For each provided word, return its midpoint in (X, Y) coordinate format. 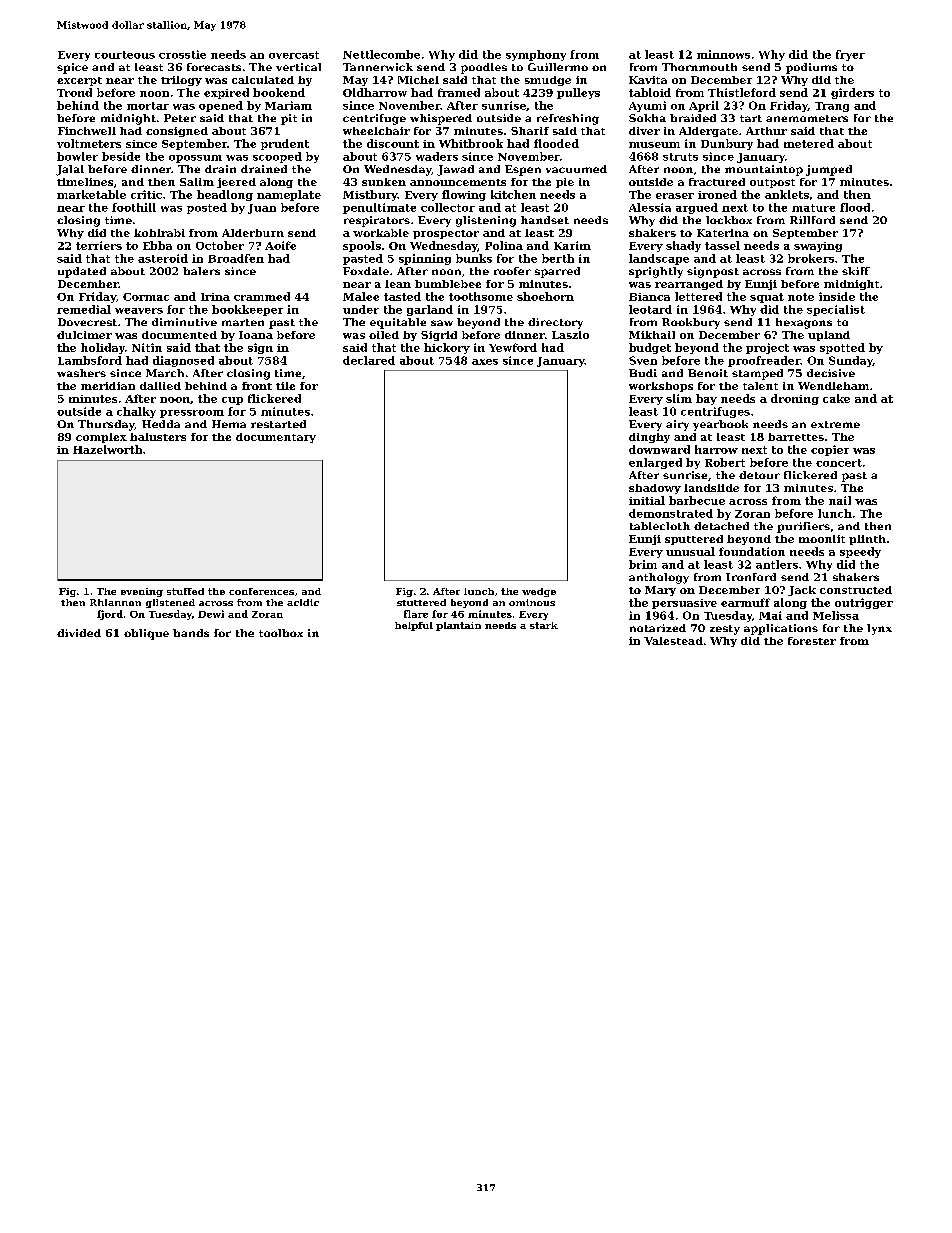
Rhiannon (115, 602)
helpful (414, 626)
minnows (723, 54)
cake (836, 398)
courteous (125, 55)
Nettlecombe (381, 54)
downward (659, 449)
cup (232, 401)
